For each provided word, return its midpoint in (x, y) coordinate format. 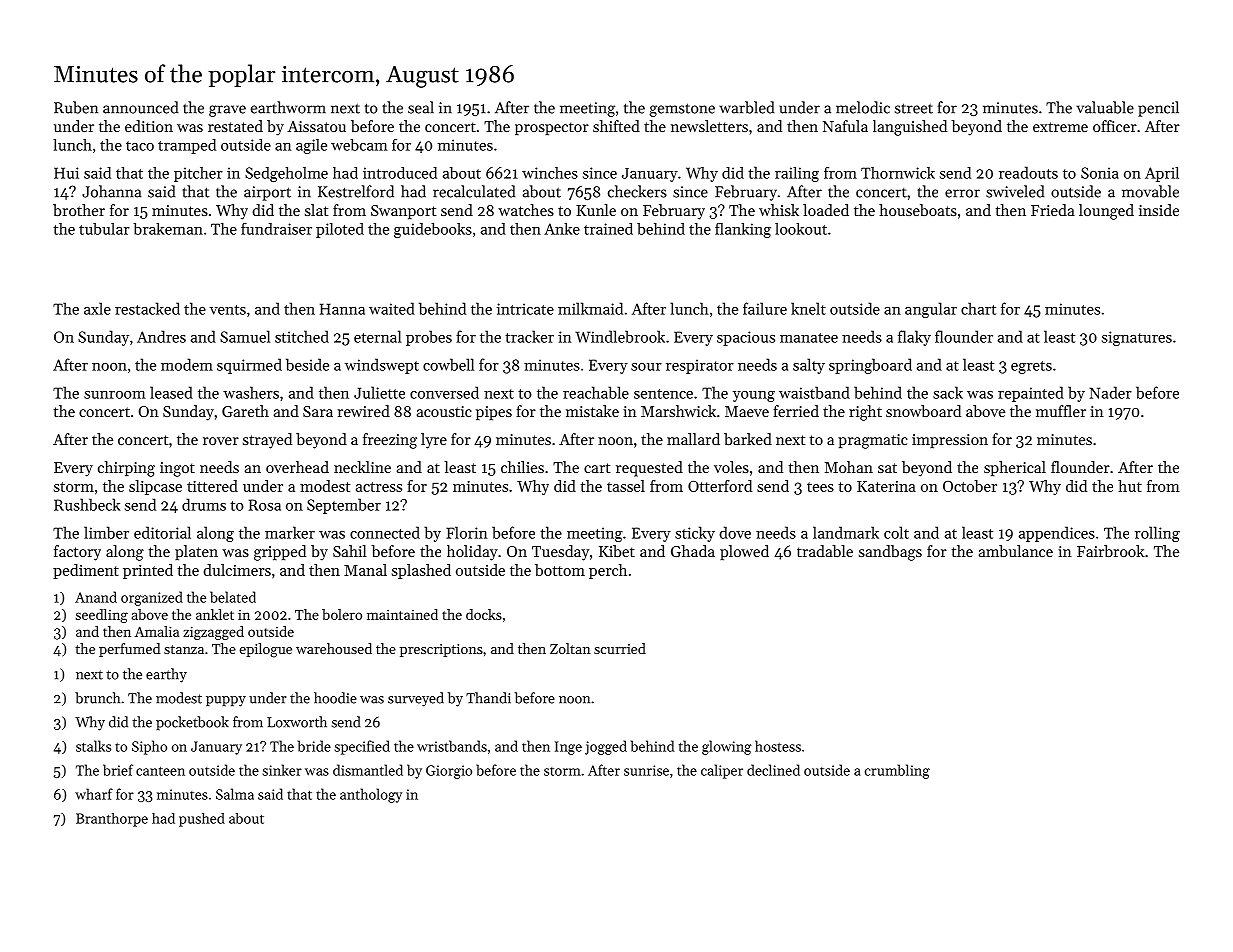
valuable (1105, 107)
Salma (235, 794)
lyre (434, 441)
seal (421, 107)
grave (227, 111)
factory (77, 553)
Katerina (886, 486)
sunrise (646, 770)
